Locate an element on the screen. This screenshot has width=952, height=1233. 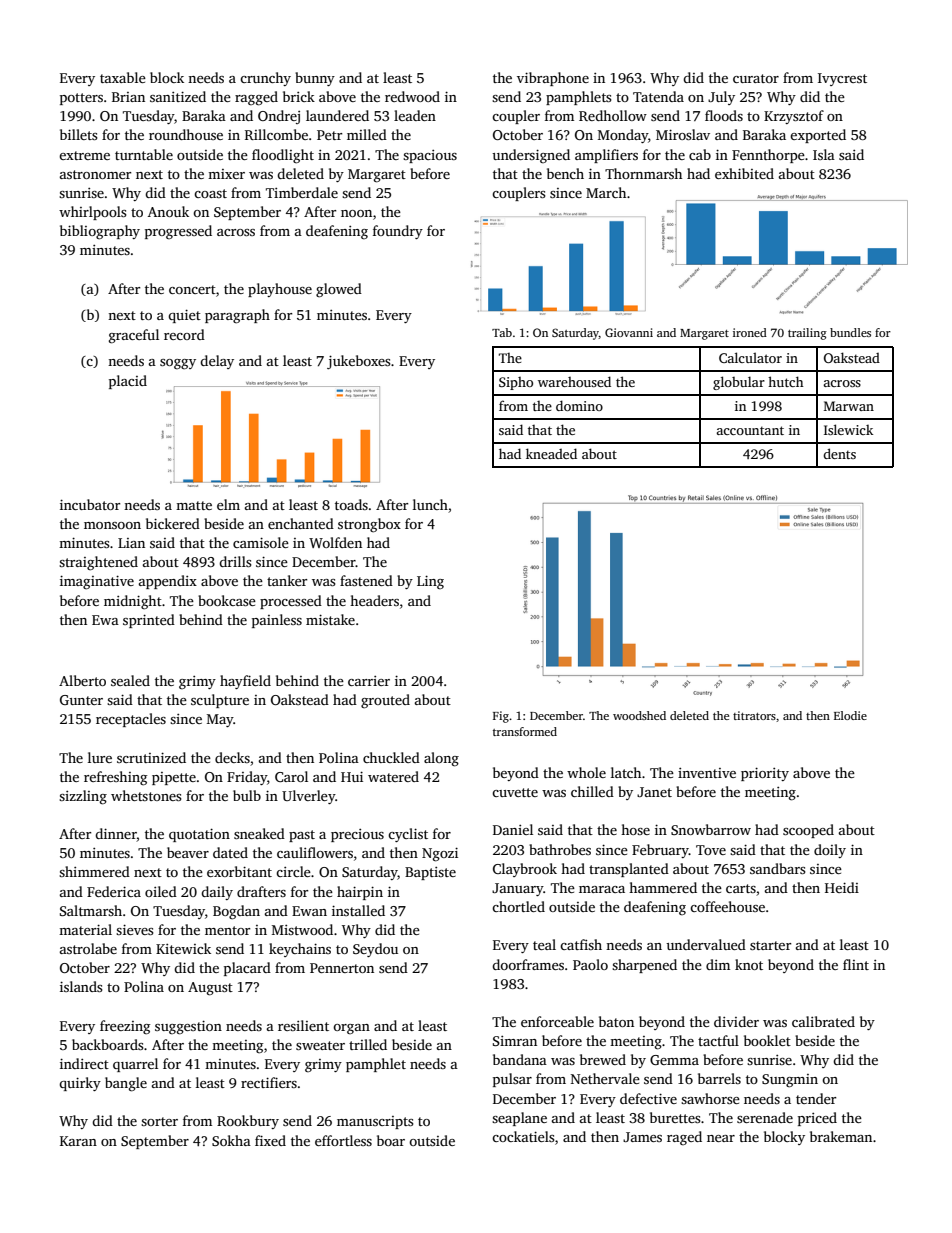
Rookbury is located at coordinates (248, 1122).
